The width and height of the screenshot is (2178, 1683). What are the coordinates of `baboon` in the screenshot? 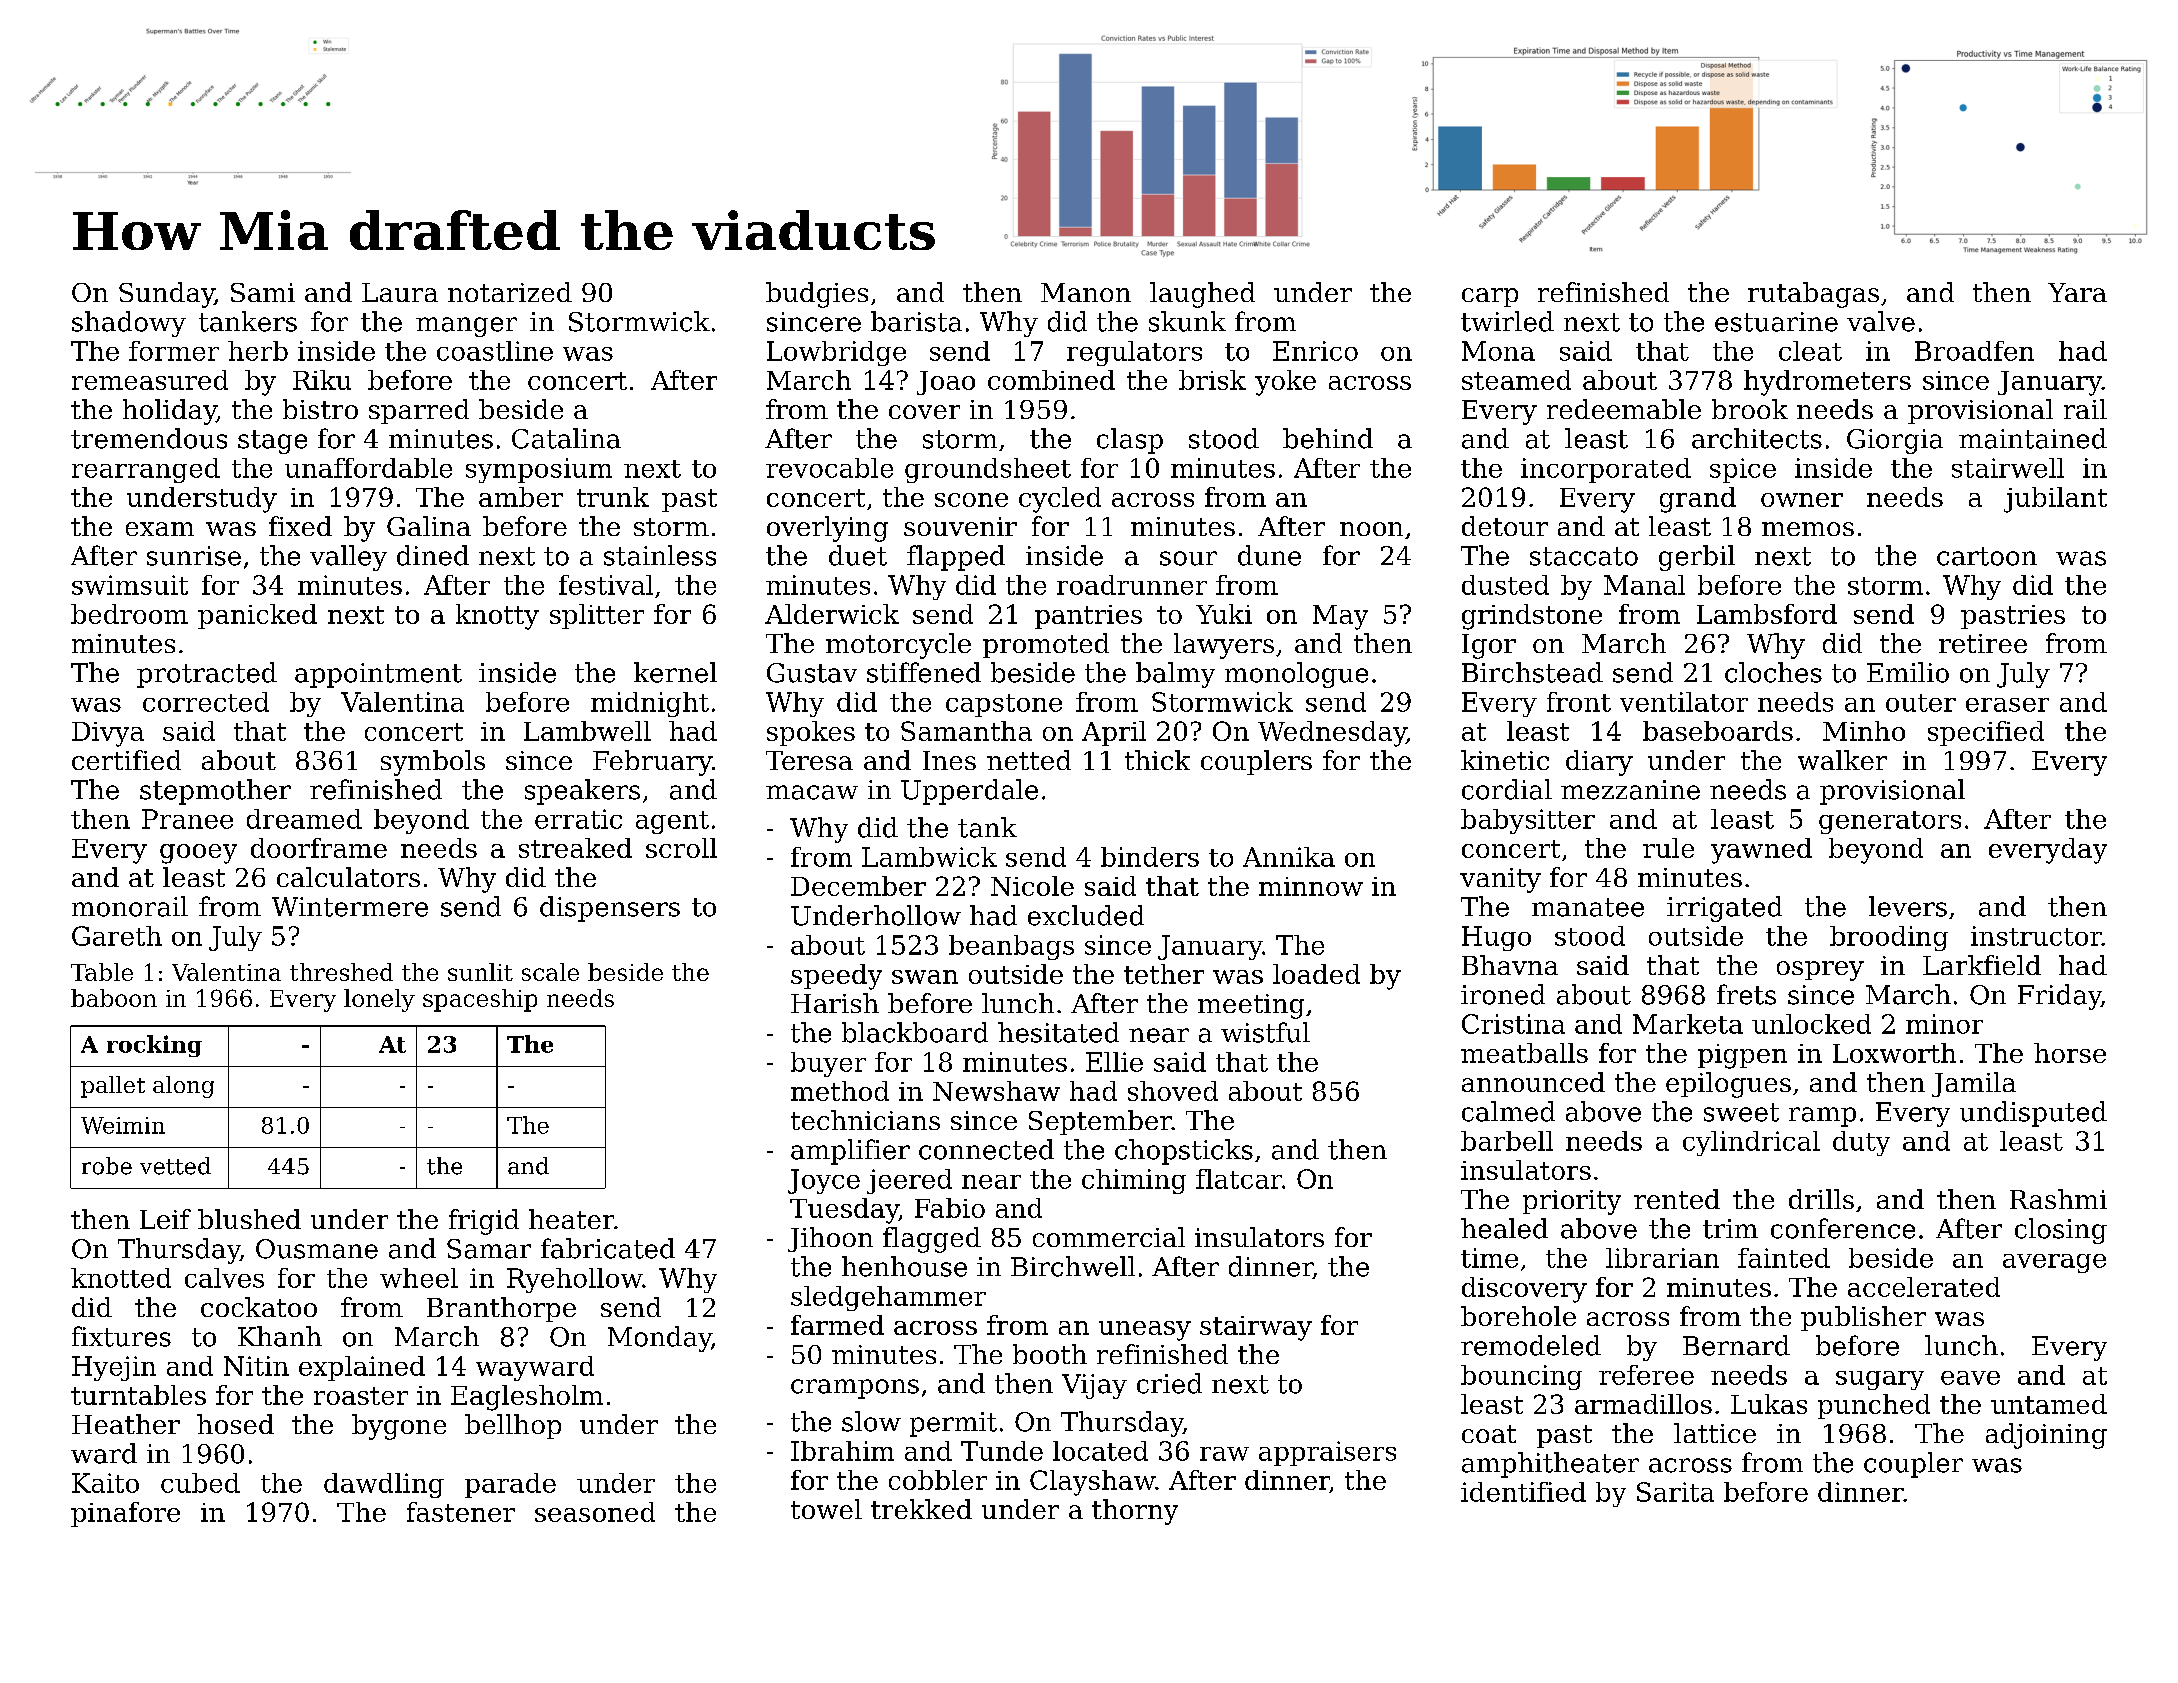 It's located at (114, 998).
